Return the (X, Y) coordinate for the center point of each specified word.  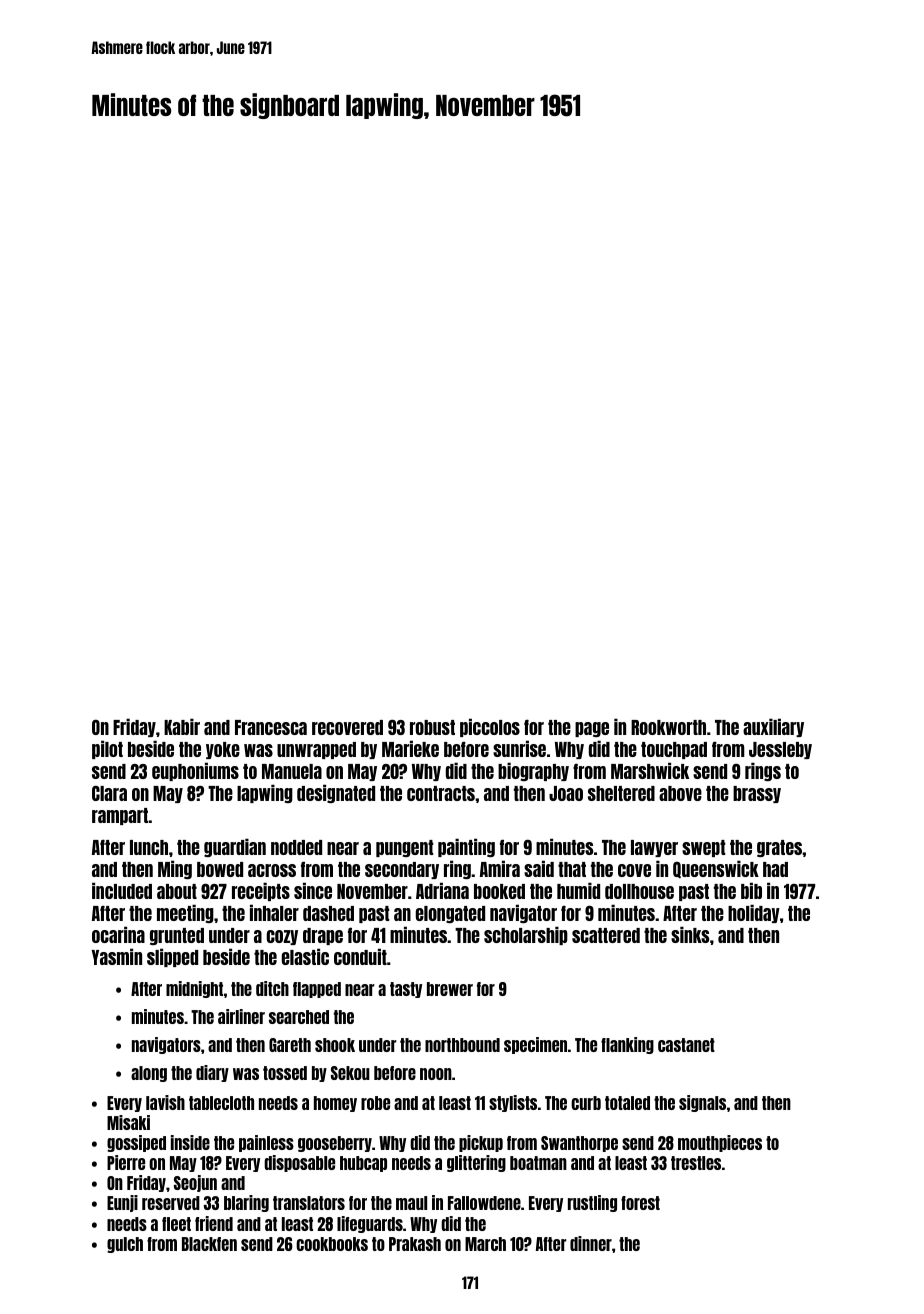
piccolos (490, 727)
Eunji (122, 1203)
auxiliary (773, 727)
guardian (235, 847)
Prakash (415, 1244)
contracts (441, 793)
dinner (591, 1243)
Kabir (182, 726)
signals (702, 1103)
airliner (241, 1016)
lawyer (654, 848)
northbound (462, 1045)
